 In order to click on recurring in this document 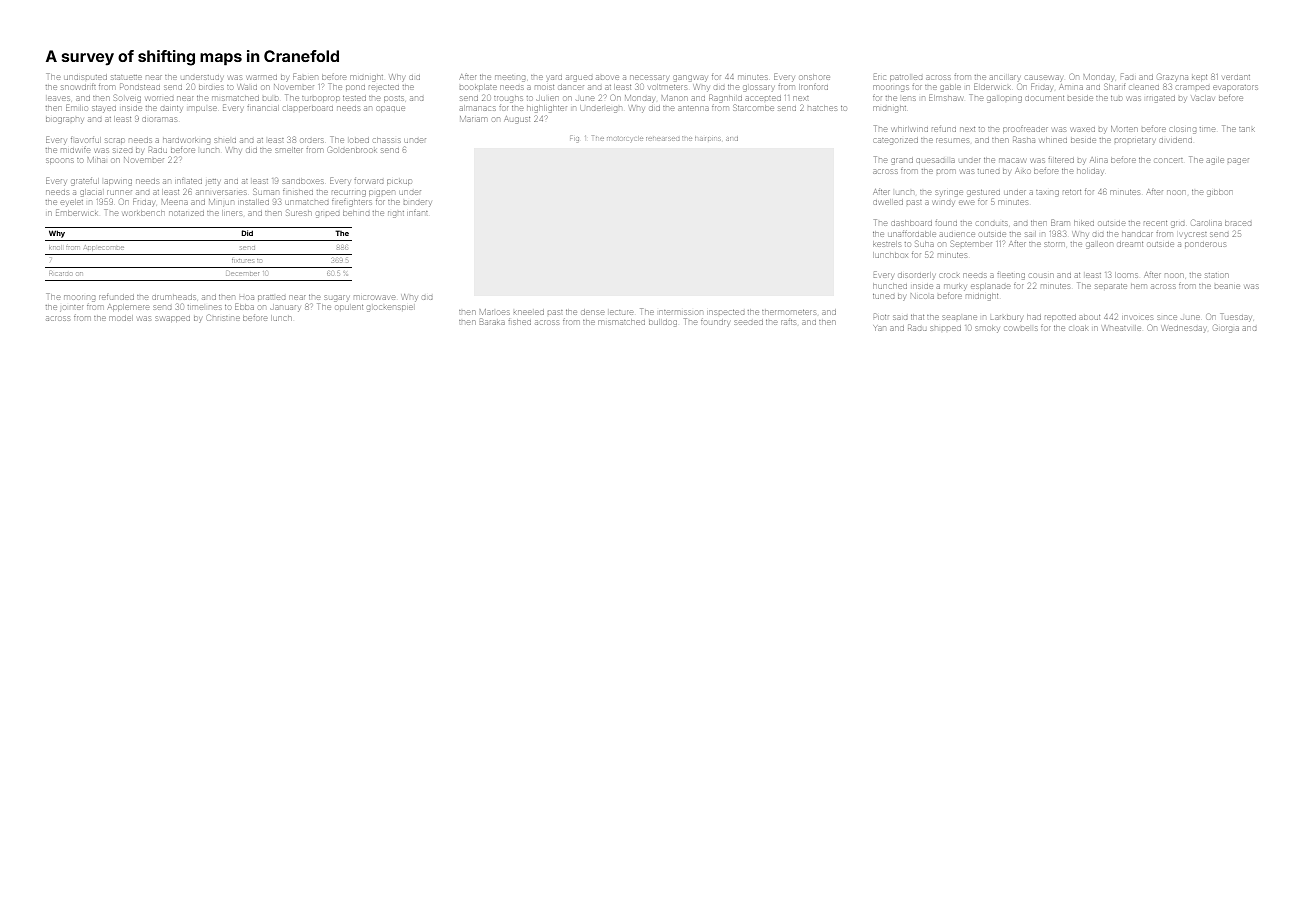, I will do `click(349, 192)`.
